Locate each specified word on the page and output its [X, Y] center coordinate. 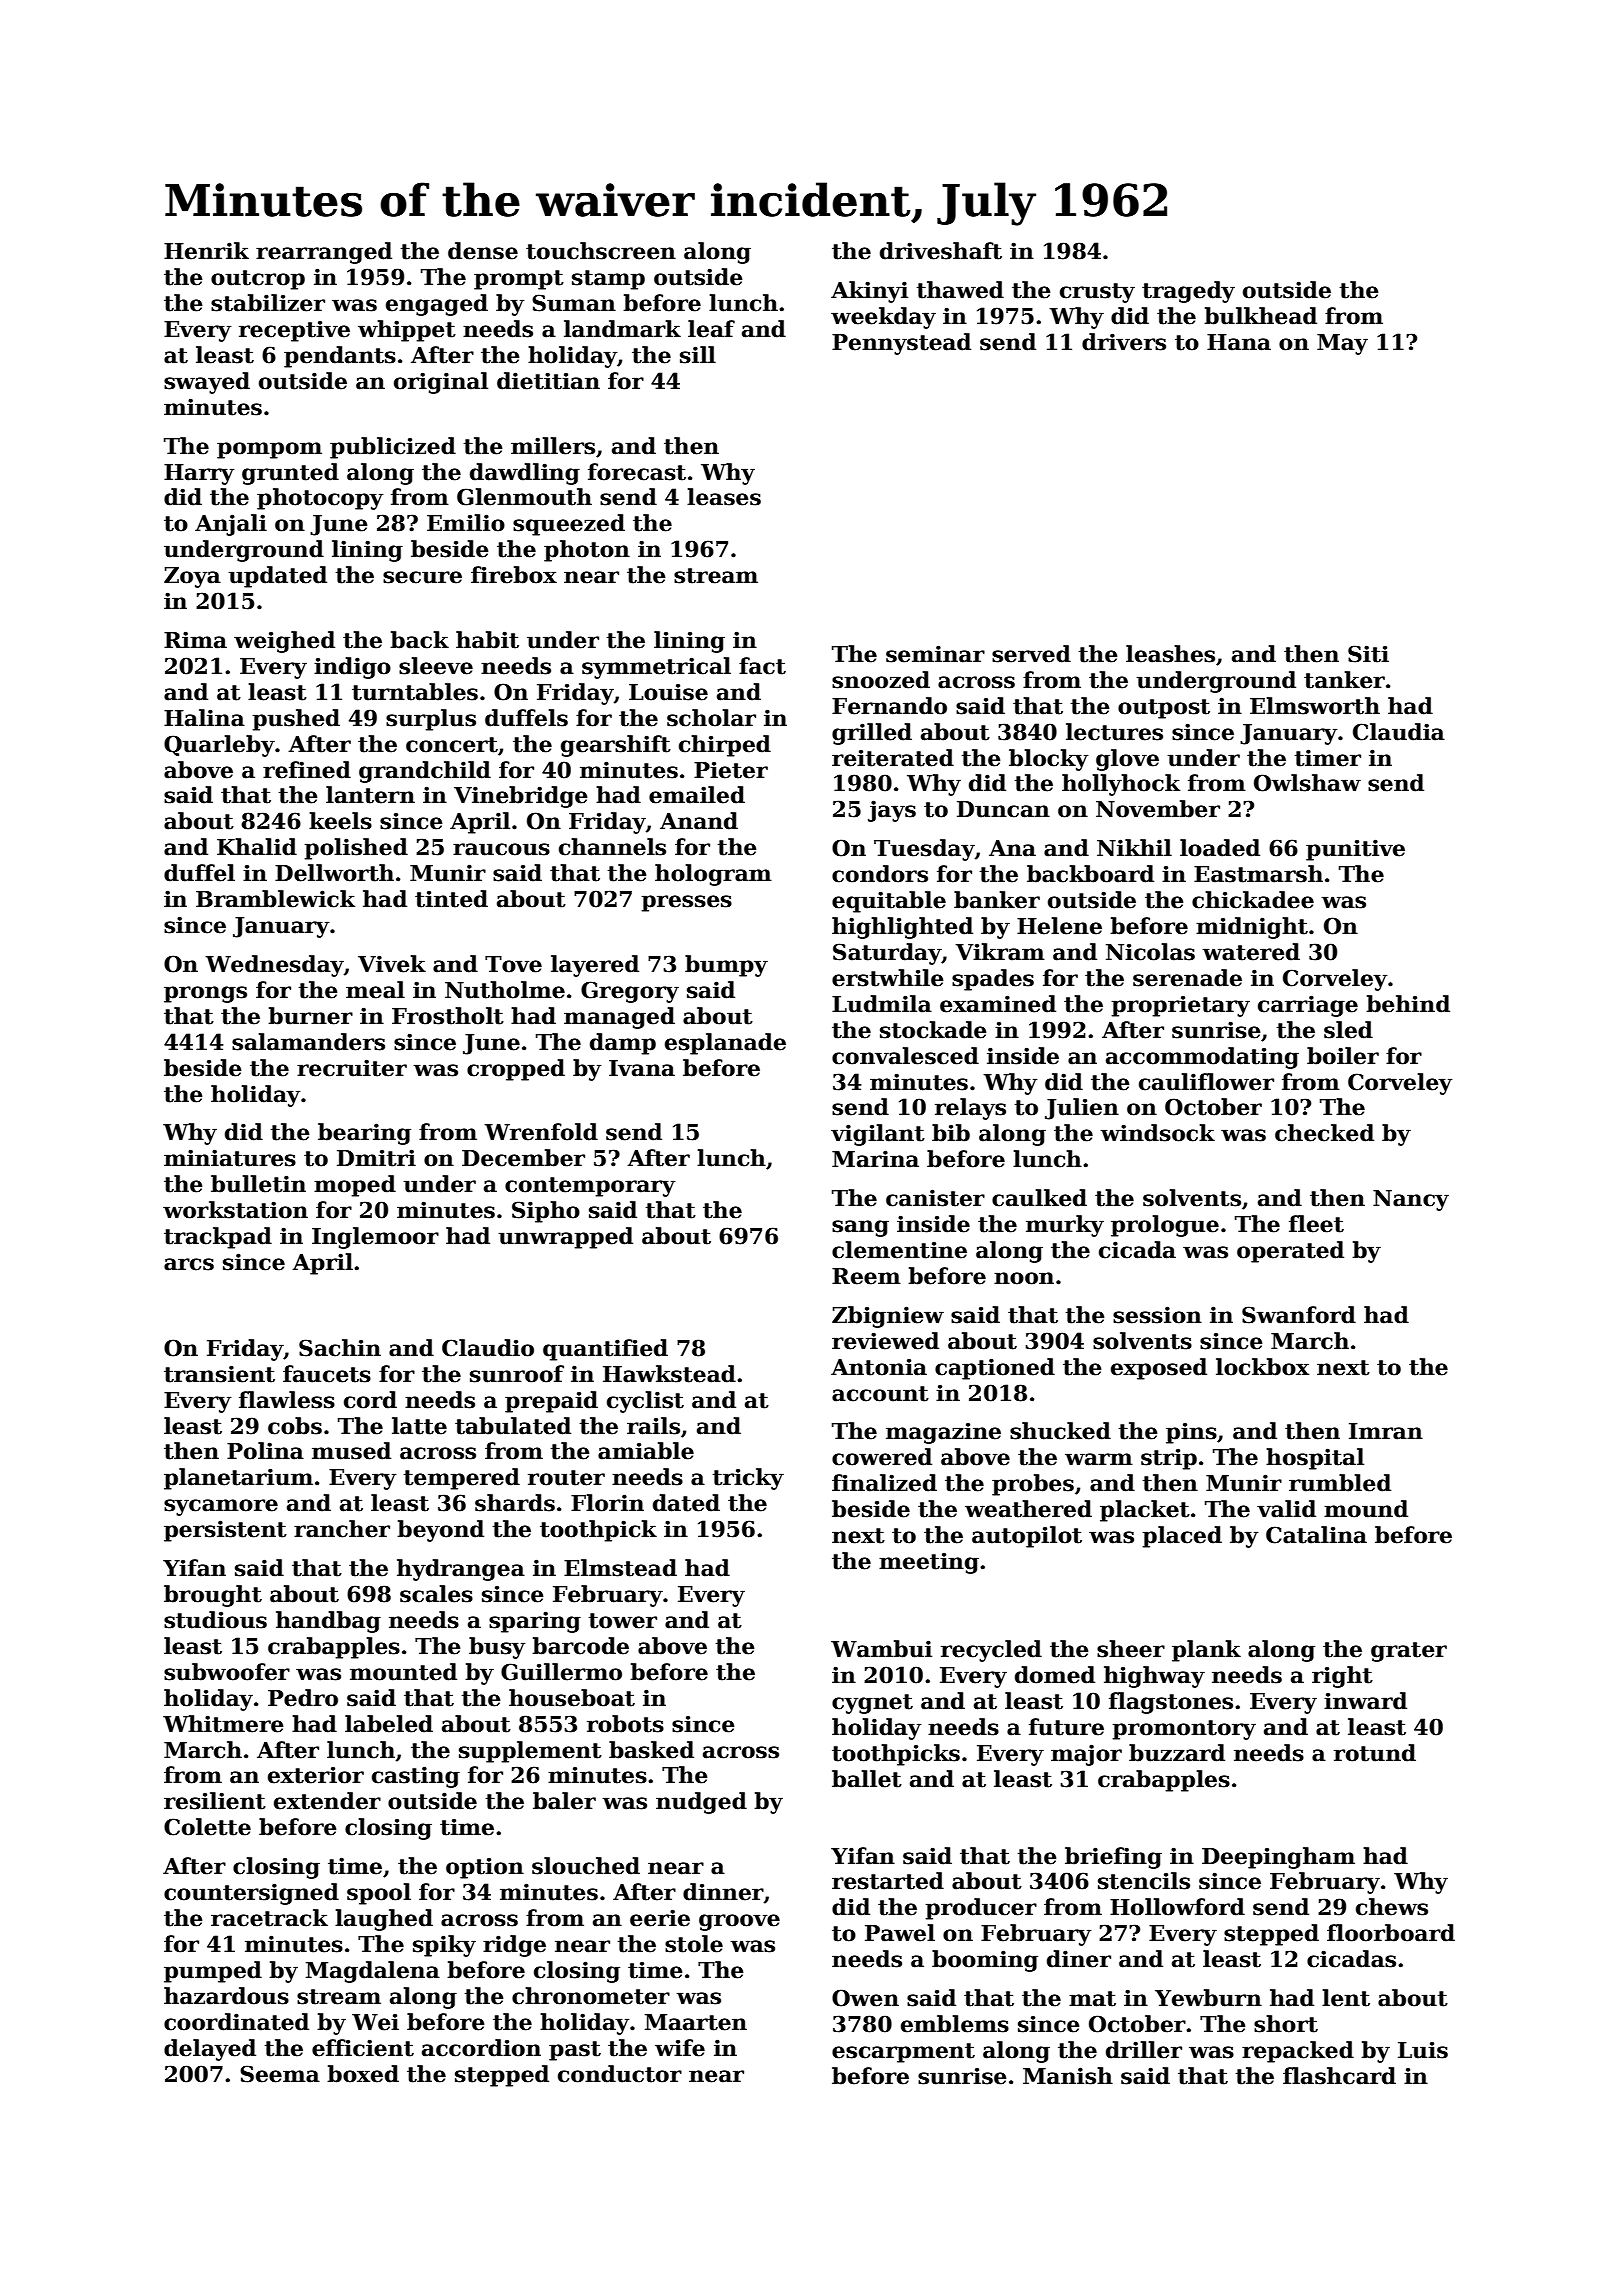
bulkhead [1260, 316]
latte [419, 1426]
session [1157, 1315]
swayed [207, 383]
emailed [697, 795]
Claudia [1399, 732]
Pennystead [901, 344]
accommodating [1202, 1058]
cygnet [872, 1704]
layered [595, 966]
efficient [363, 2048]
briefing [1113, 1858]
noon [1024, 1278]
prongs [205, 994]
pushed [296, 720]
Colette [207, 1827]
